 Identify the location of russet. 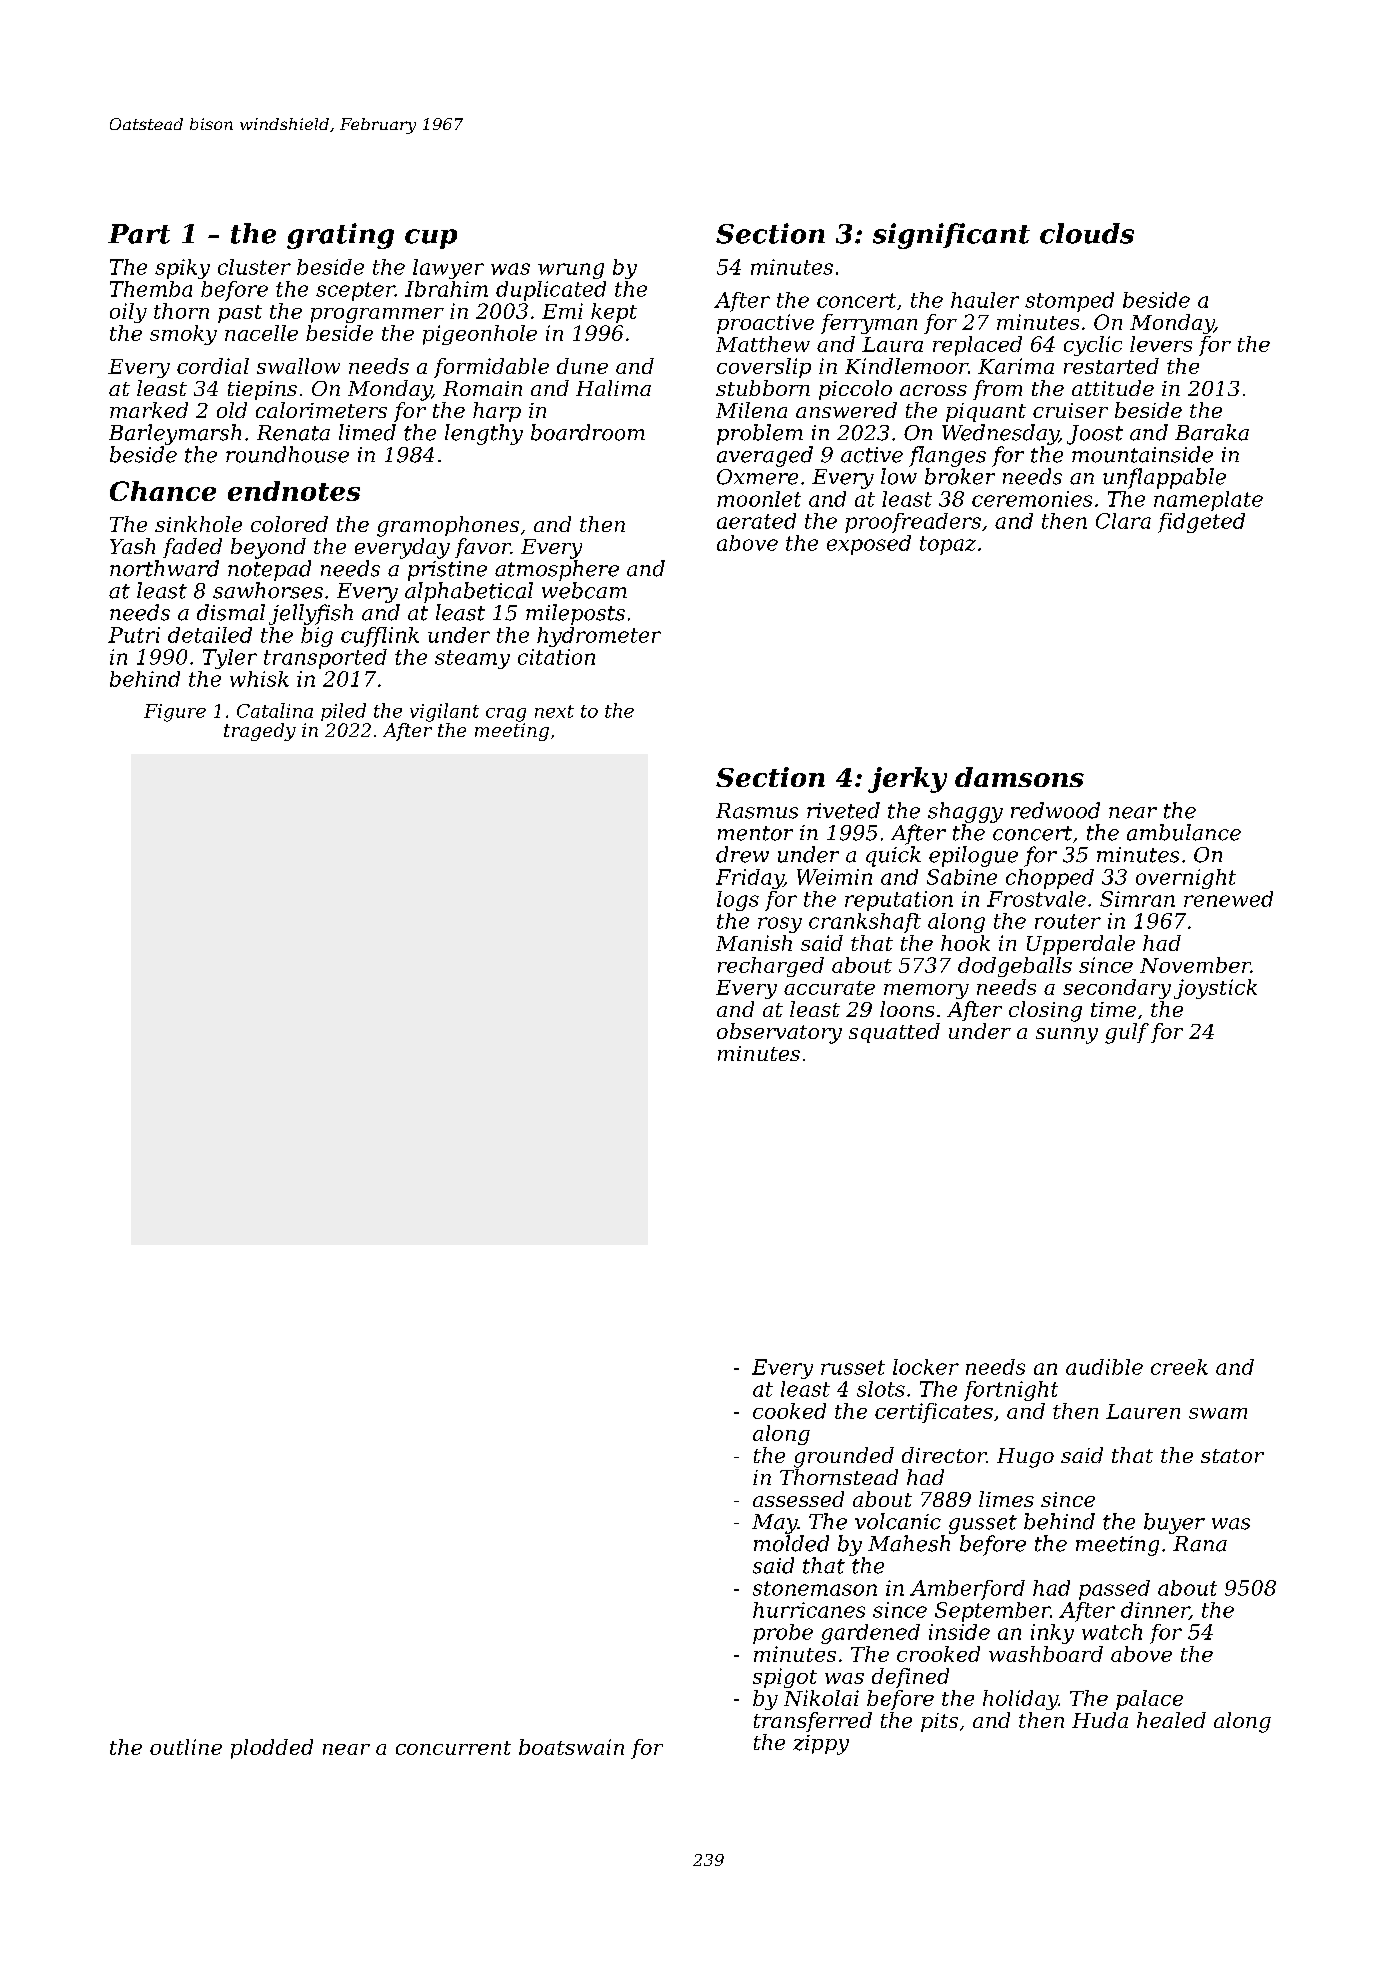
(853, 1367).
